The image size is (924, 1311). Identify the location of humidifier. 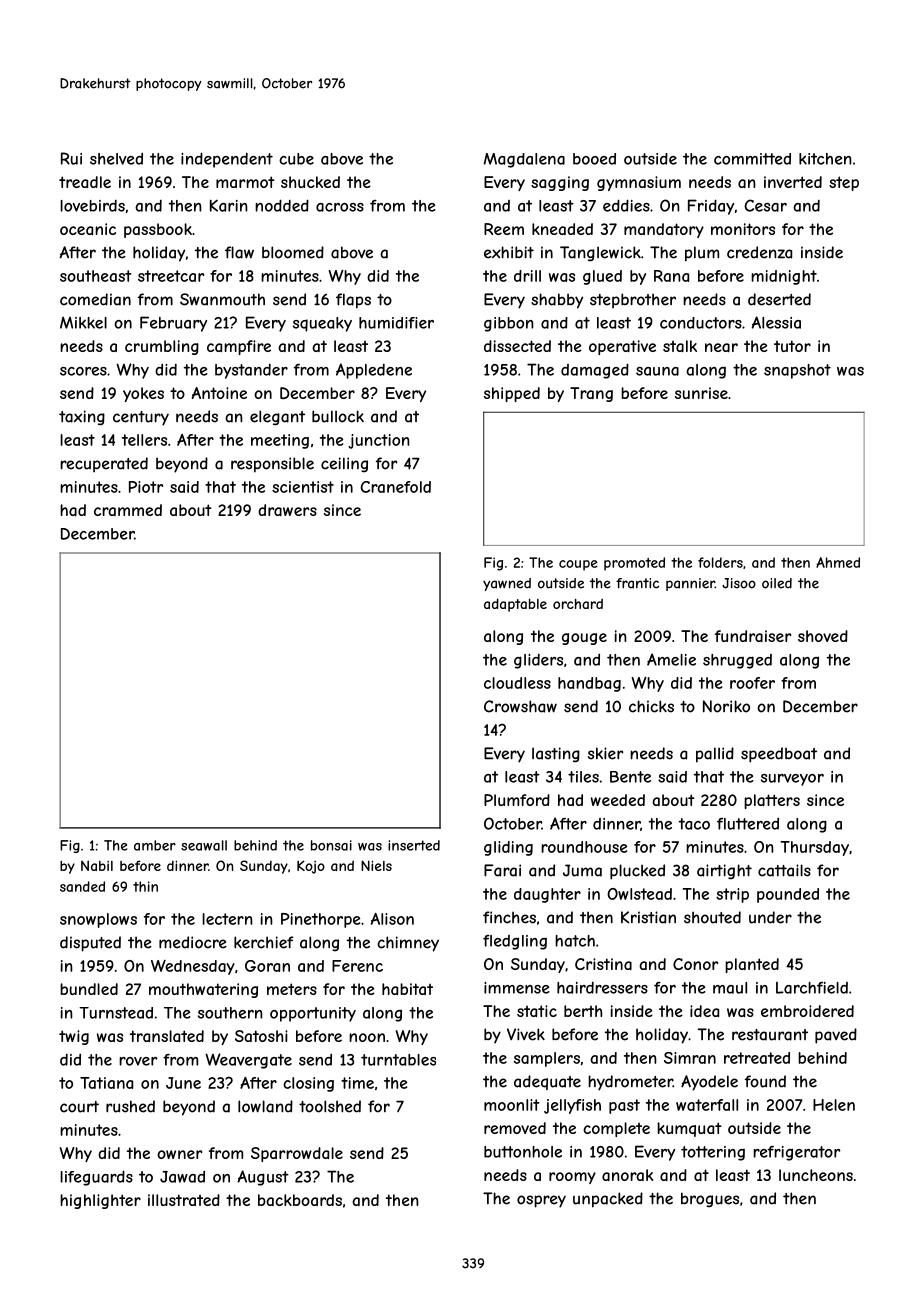
(396, 323).
